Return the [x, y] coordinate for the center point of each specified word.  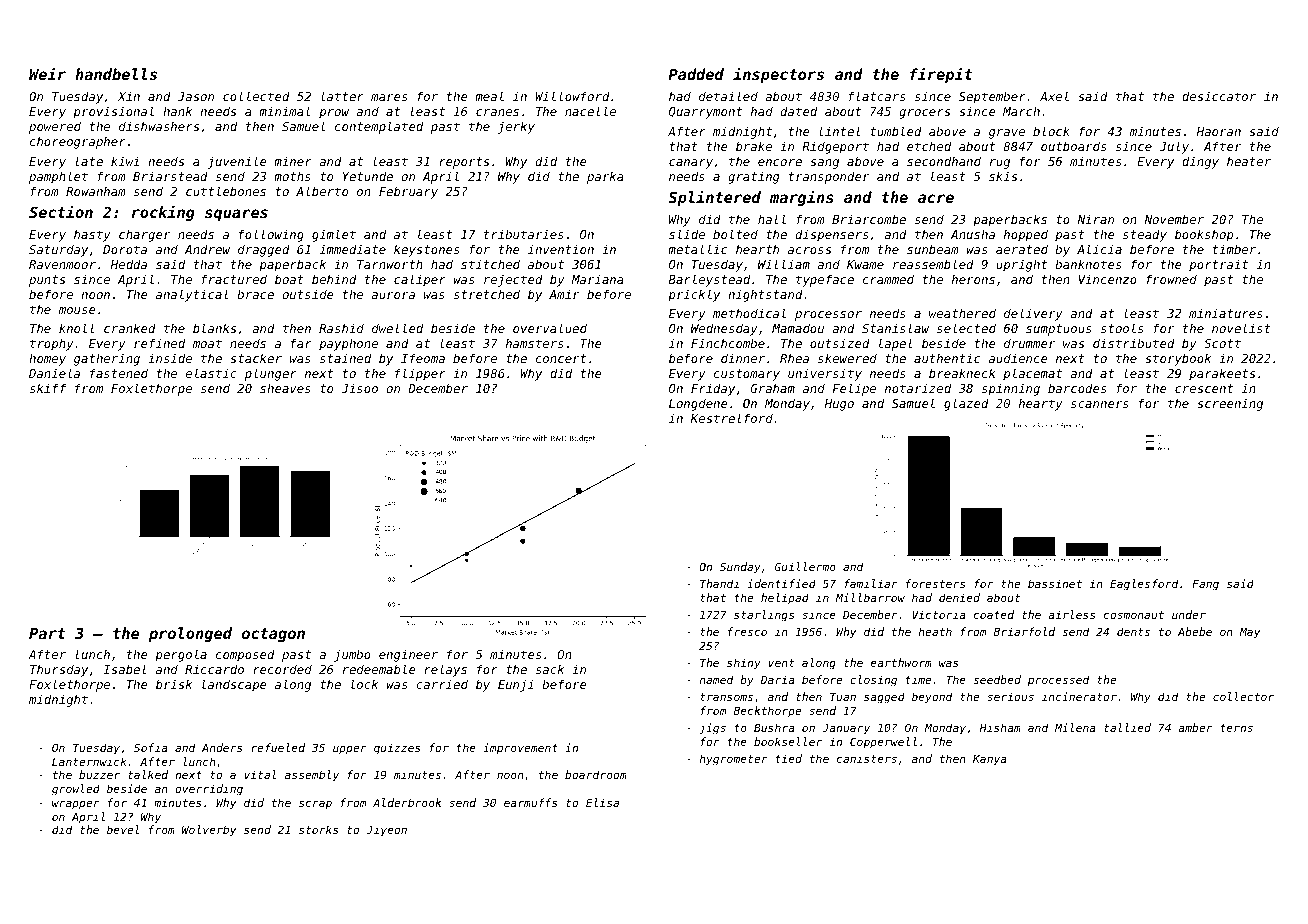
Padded [696, 74]
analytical [192, 295]
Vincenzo [1108, 279]
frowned [1171, 279]
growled [76, 790]
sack [550, 669]
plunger [271, 374]
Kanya [990, 760]
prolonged [190, 634]
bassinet [1055, 583]
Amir [564, 294]
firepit [941, 75]
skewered [847, 358]
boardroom [596, 774]
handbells [116, 74]
